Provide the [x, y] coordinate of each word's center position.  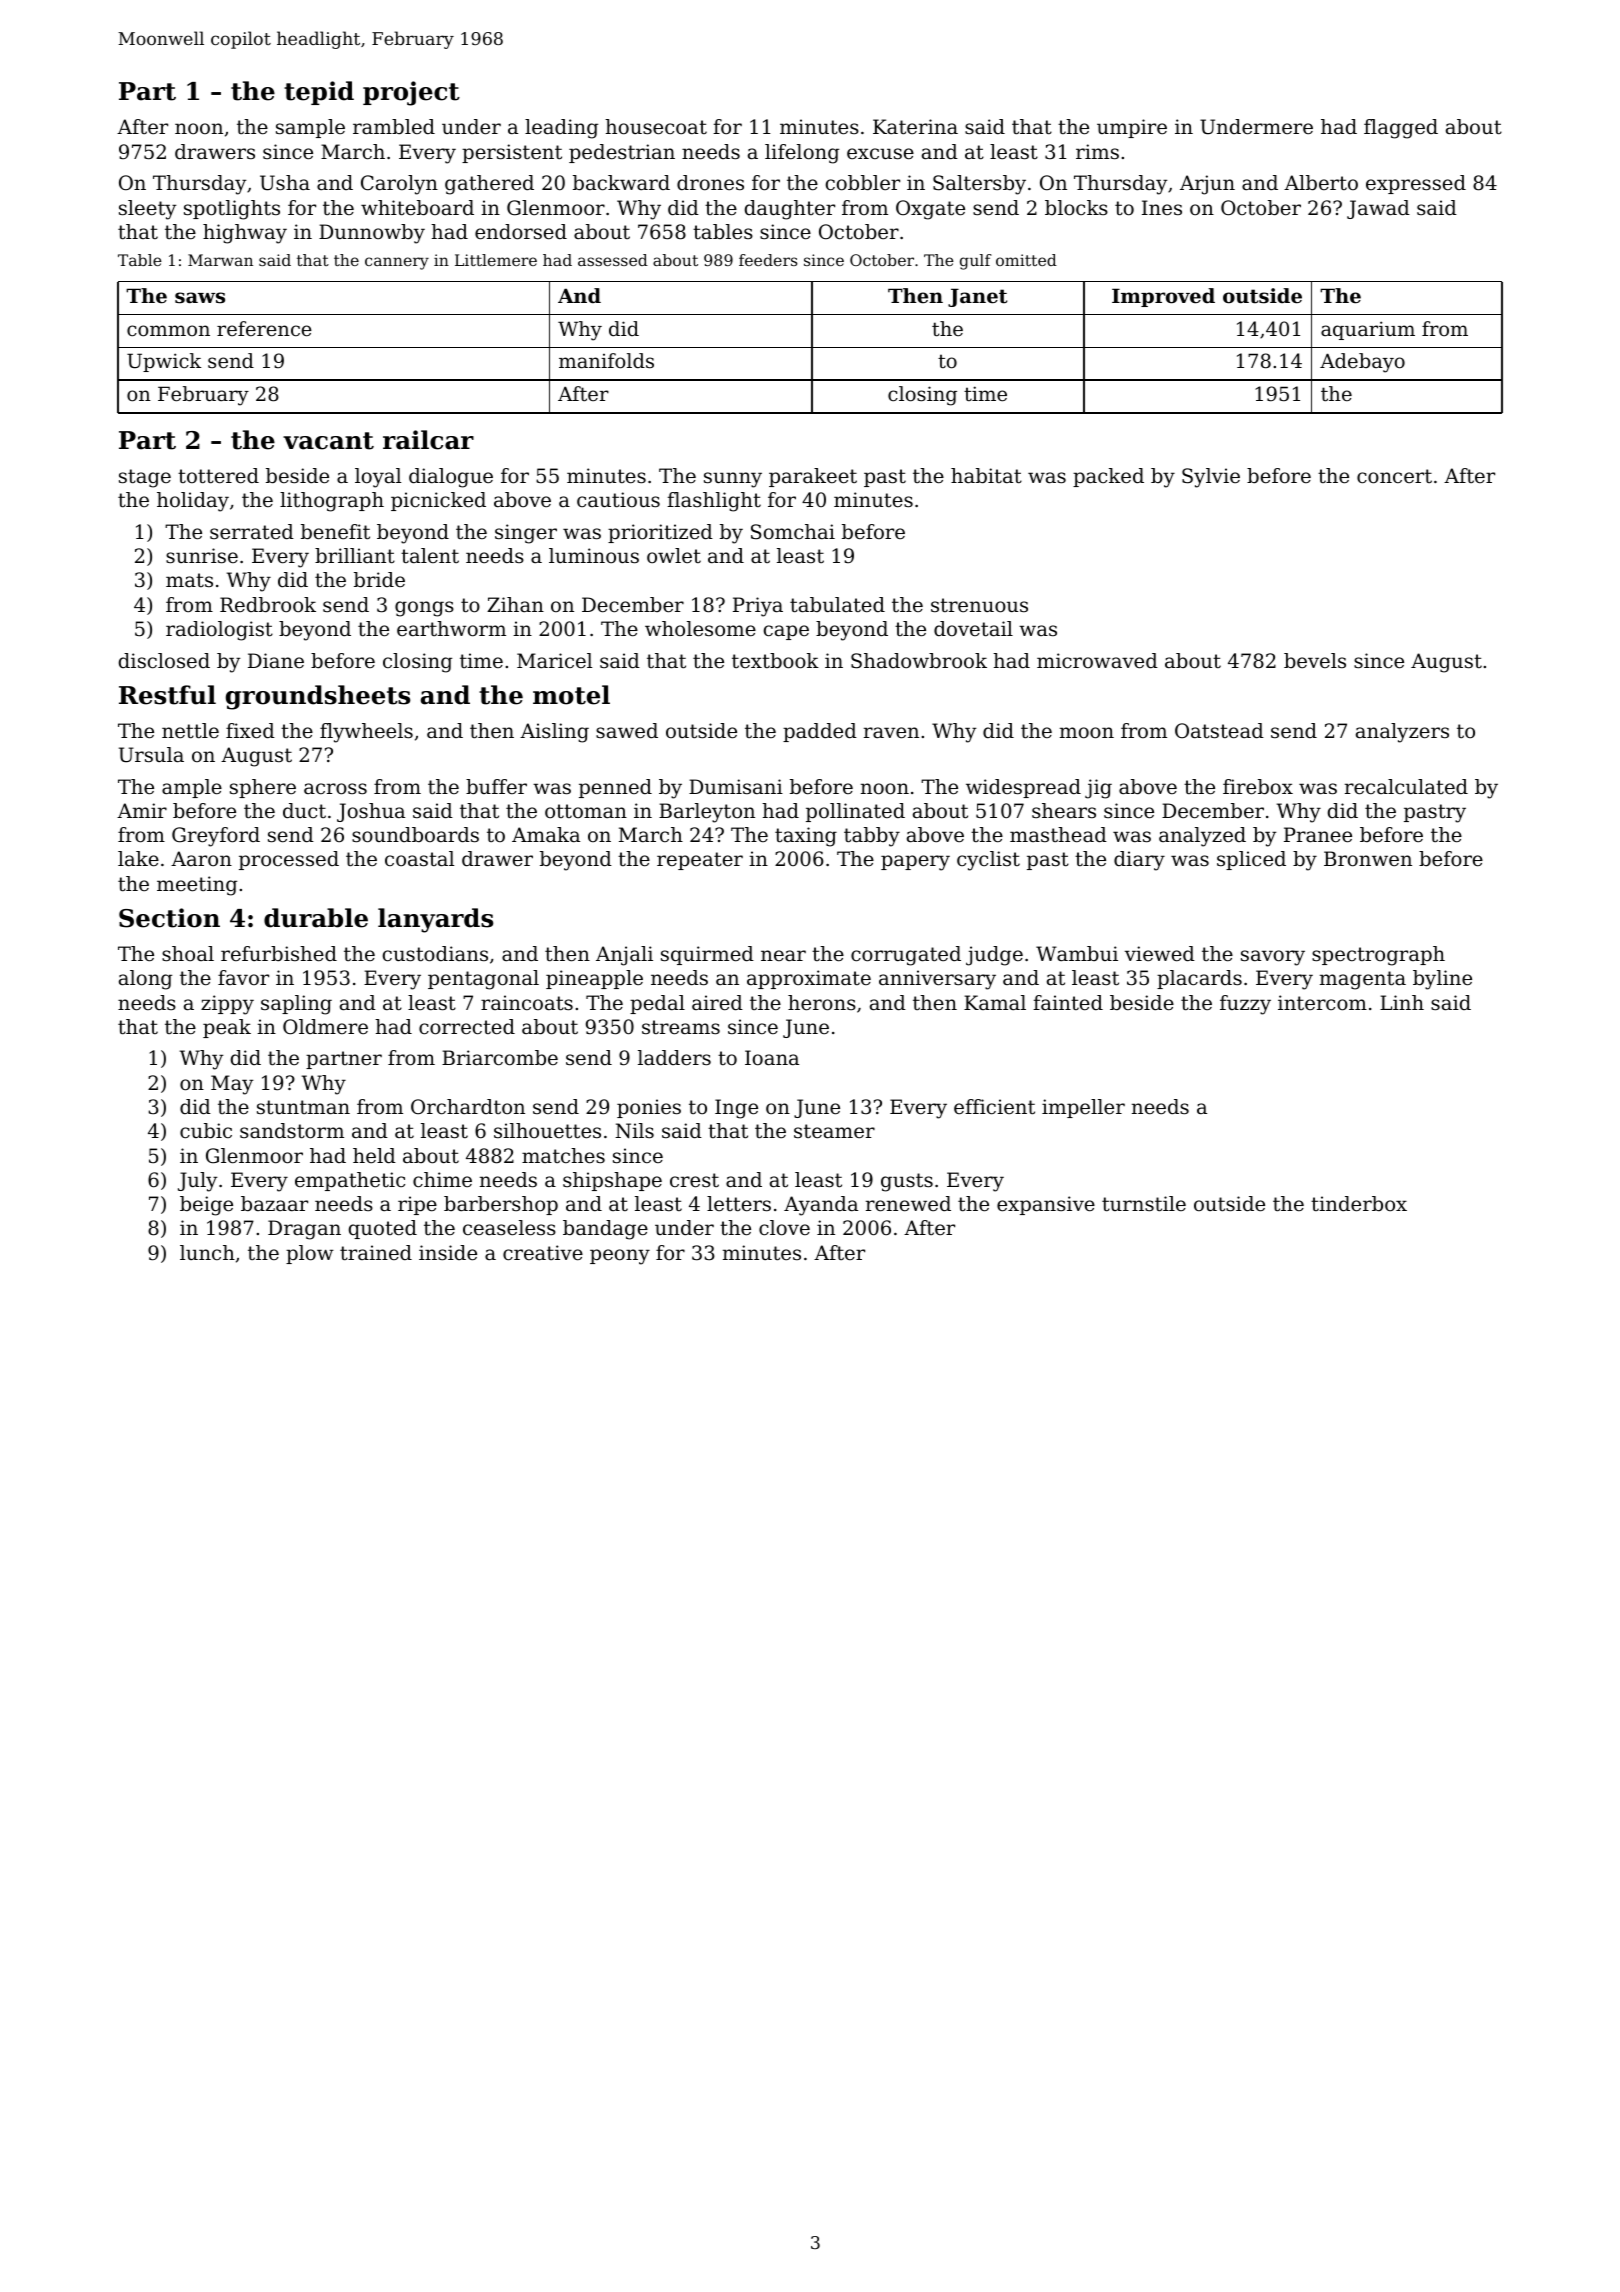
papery [915, 863]
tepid [319, 93]
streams [681, 1027]
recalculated [1406, 787]
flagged [1401, 129]
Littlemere [496, 260]
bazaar [274, 1203]
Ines [1162, 207]
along [145, 980]
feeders [768, 260]
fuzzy [1245, 1005]
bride [379, 580]
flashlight [714, 502]
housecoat [656, 127]
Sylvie [1211, 478]
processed [289, 860]
